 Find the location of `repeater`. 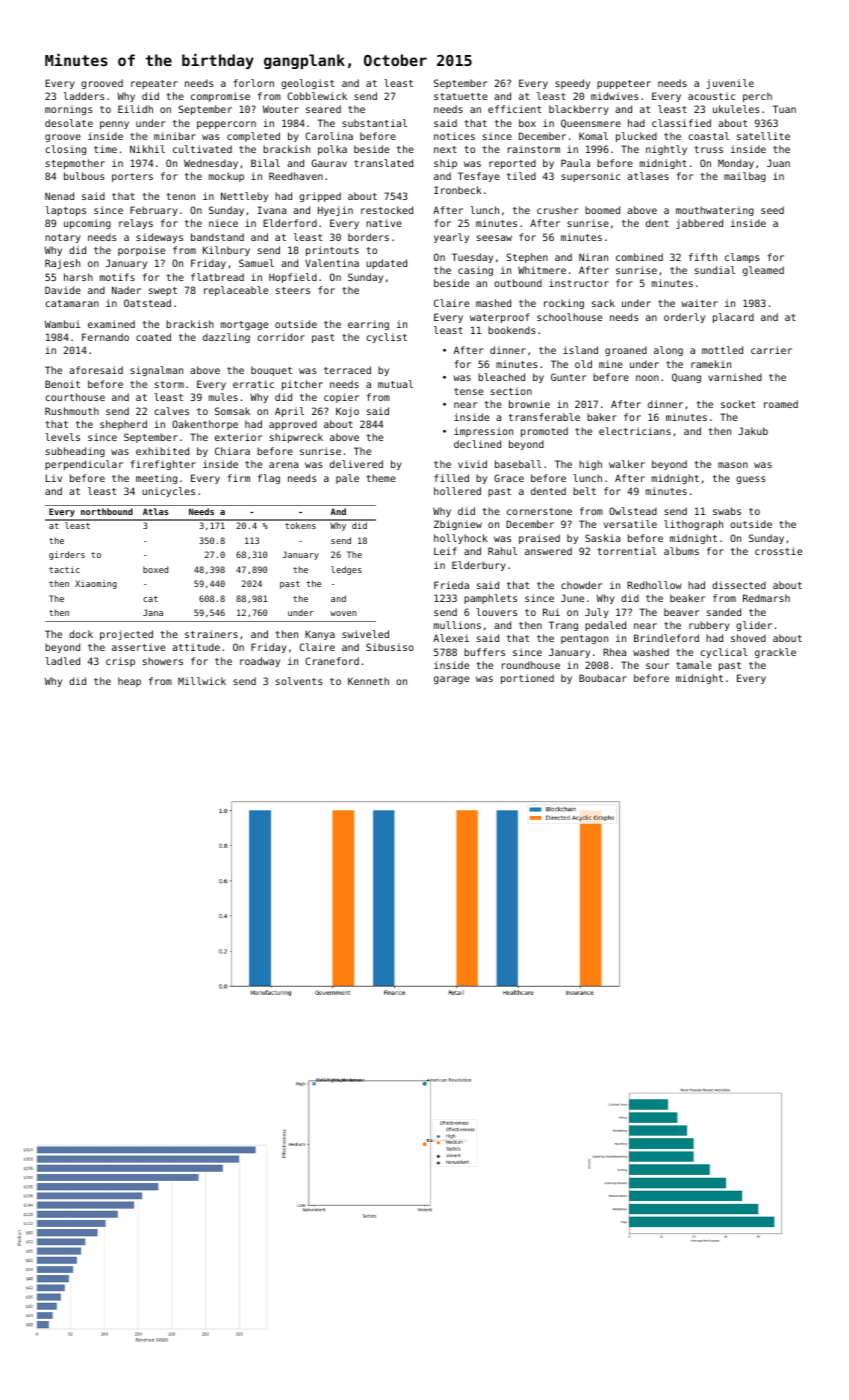

repeater is located at coordinates (154, 84).
